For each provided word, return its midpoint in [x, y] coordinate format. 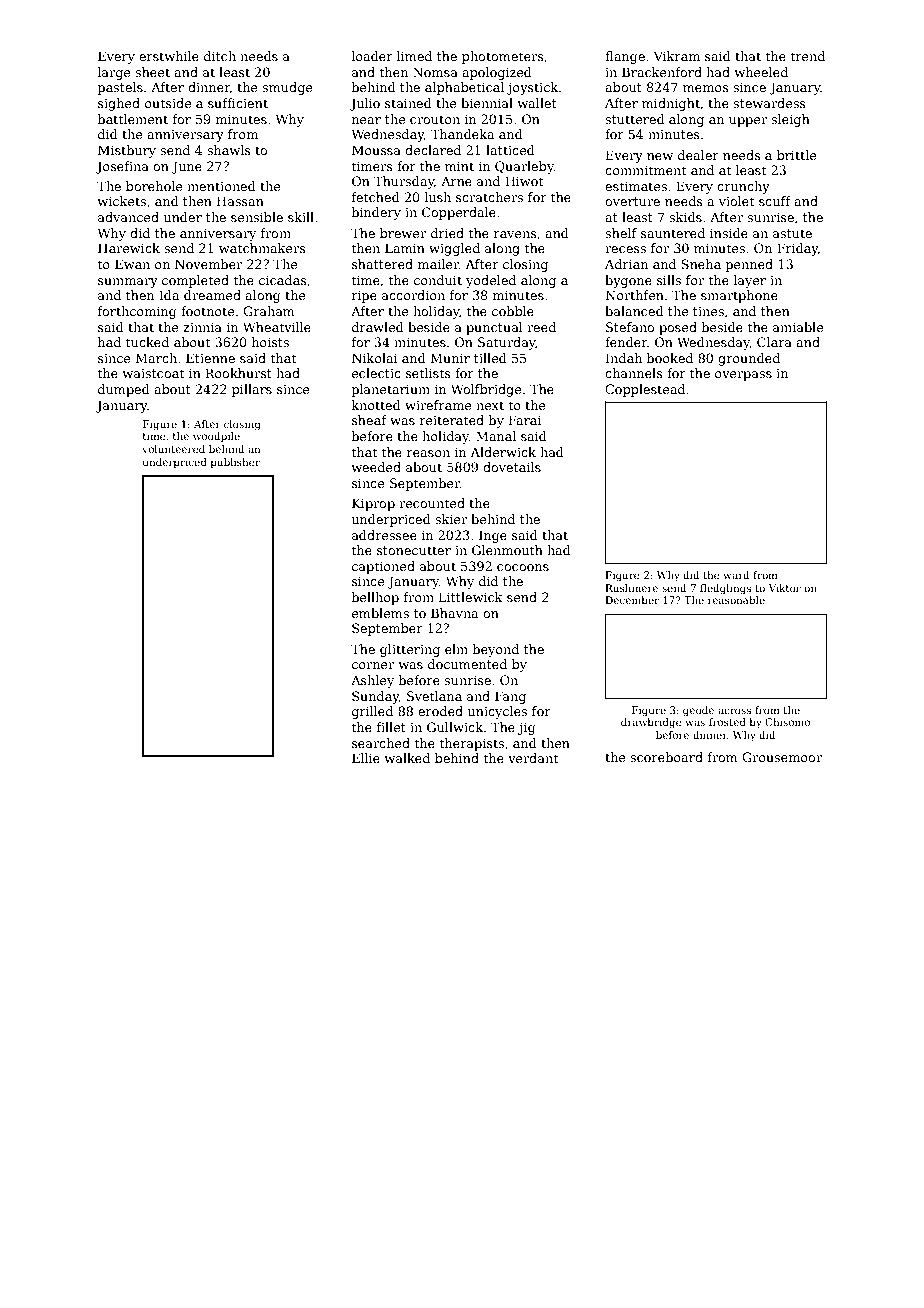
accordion [413, 295]
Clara [774, 342]
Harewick [129, 248]
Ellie [366, 758]
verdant [533, 758]
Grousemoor [782, 757]
